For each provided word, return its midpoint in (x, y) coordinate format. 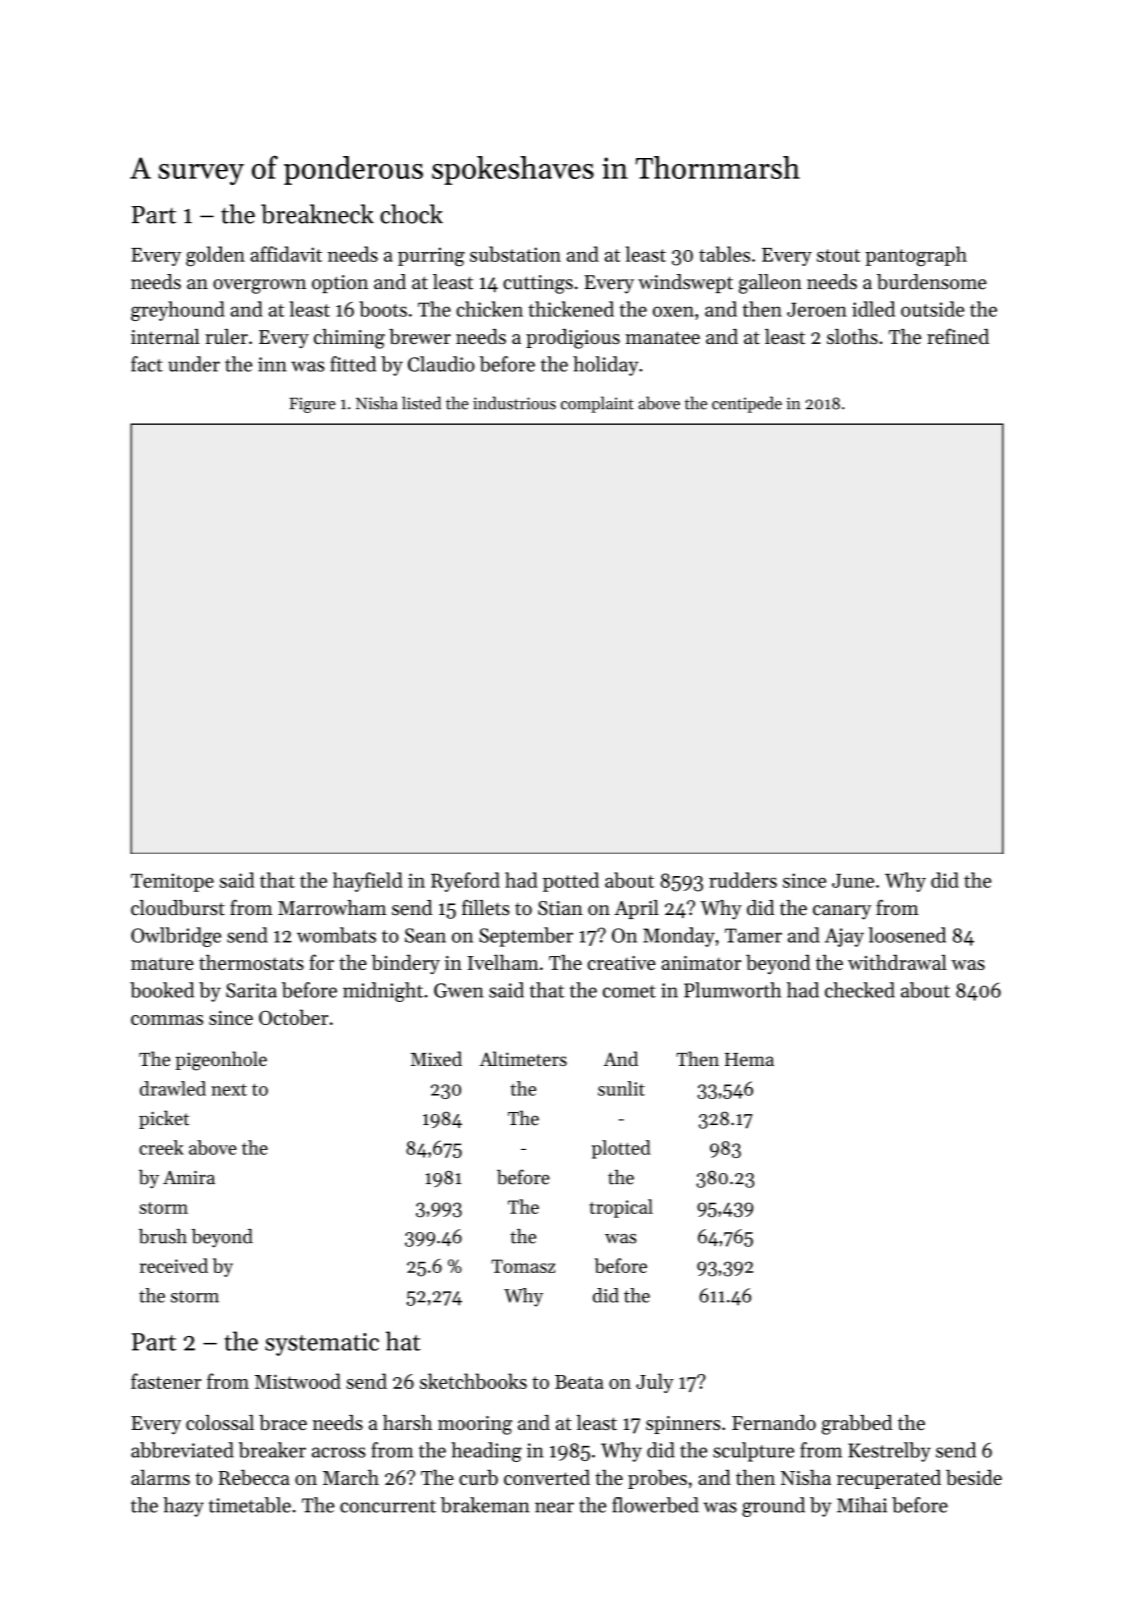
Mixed (436, 1058)
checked (860, 990)
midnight (383, 992)
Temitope (172, 882)
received (174, 1265)
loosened (907, 935)
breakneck (317, 214)
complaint (597, 404)
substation (515, 254)
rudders (743, 880)
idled (873, 309)
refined (958, 336)
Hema (749, 1059)
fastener (166, 1381)
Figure (312, 405)
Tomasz (523, 1266)
